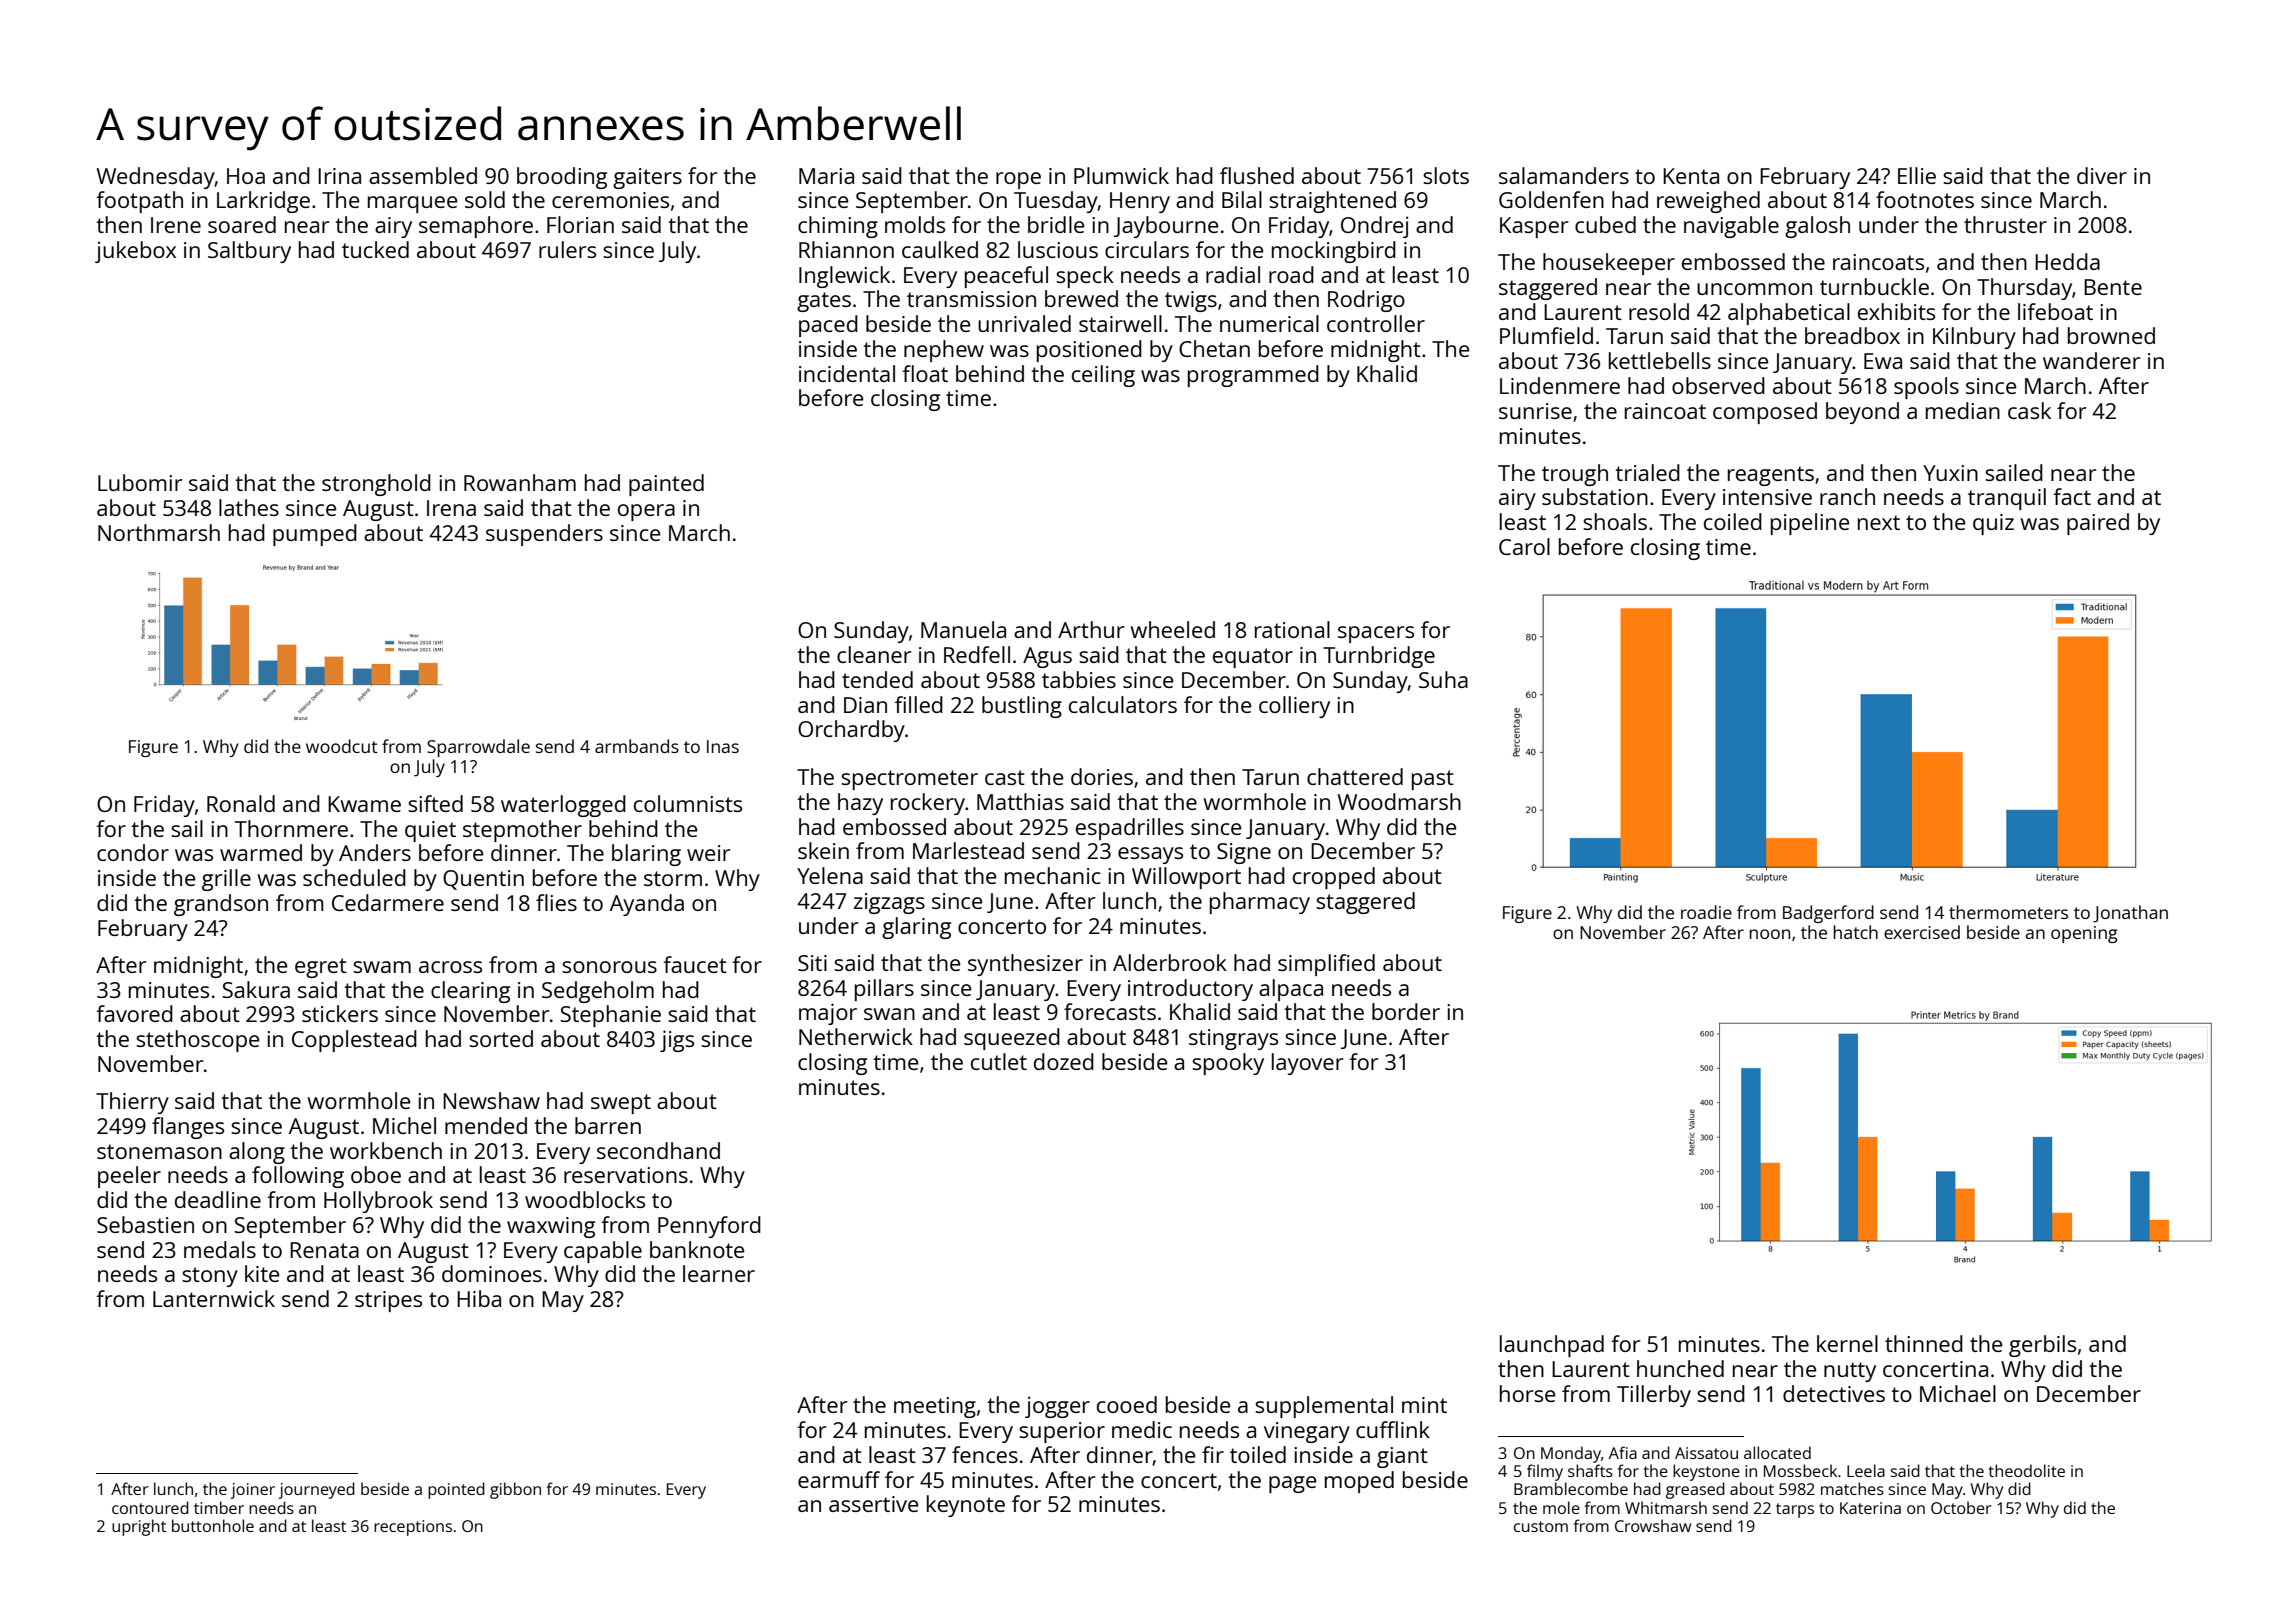  Describe the element at coordinates (315, 535) in the screenshot. I see `pumped` at that location.
